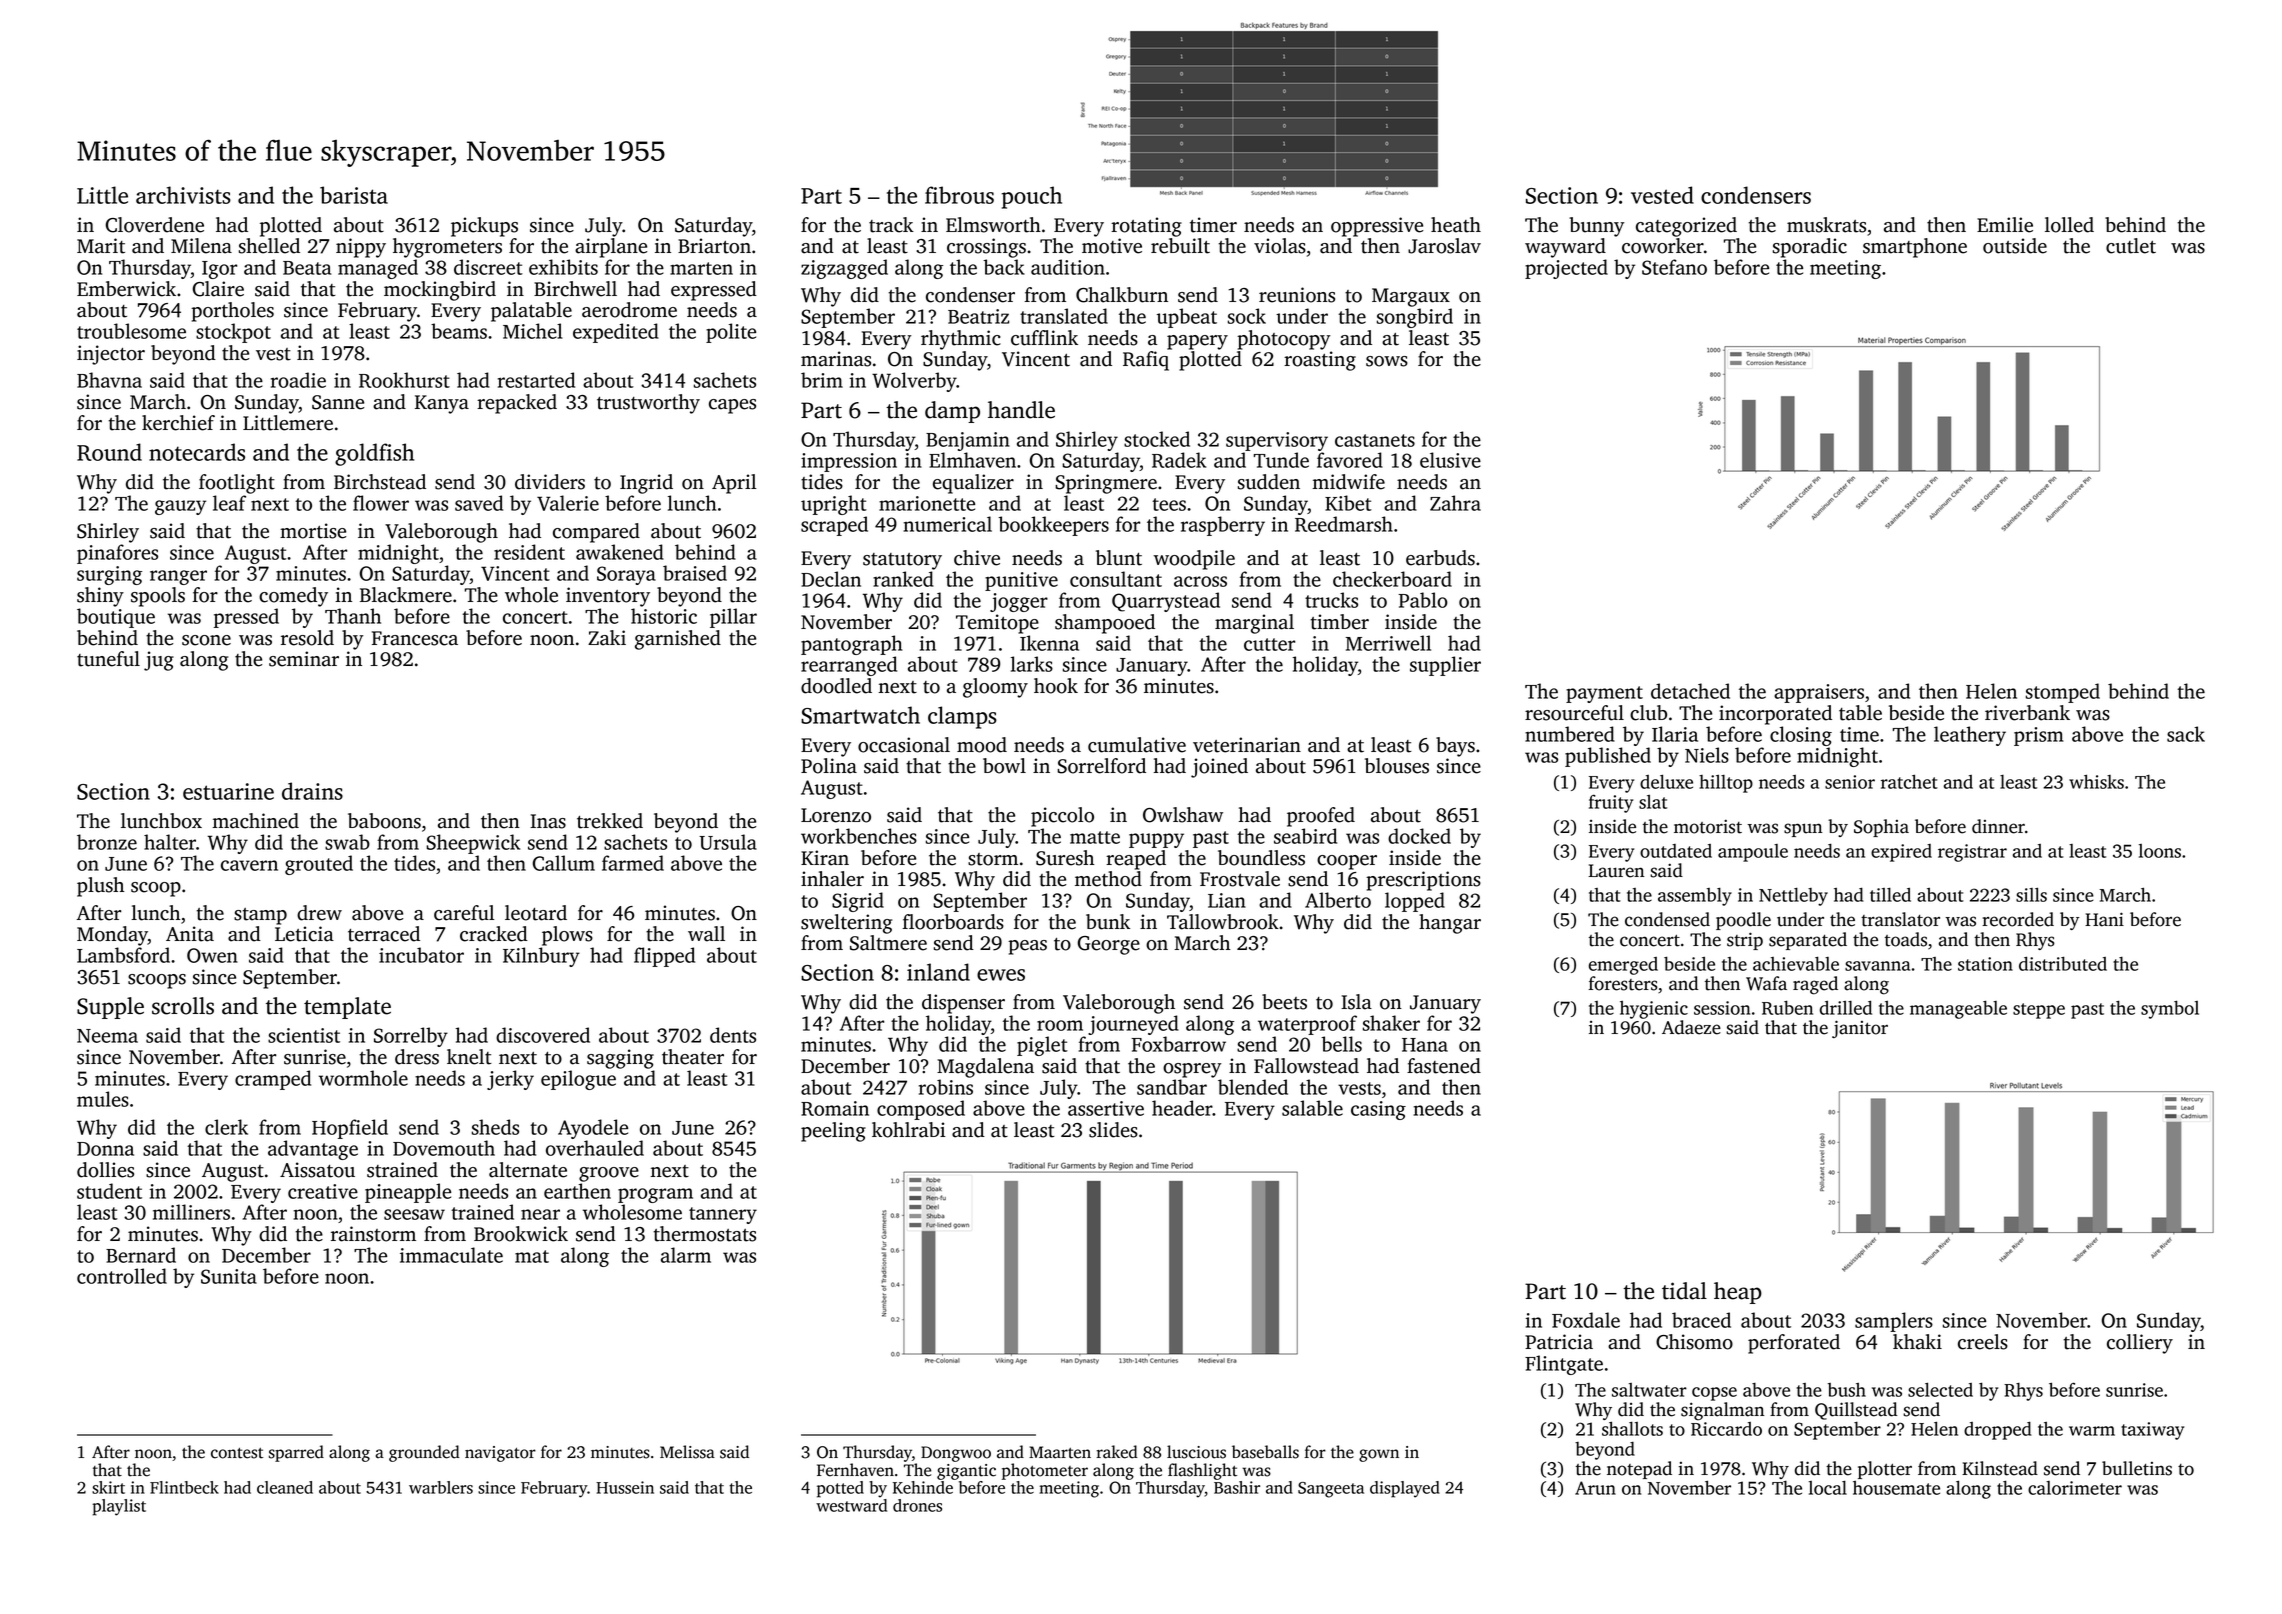  I want to click on stomped, so click(2063, 693).
